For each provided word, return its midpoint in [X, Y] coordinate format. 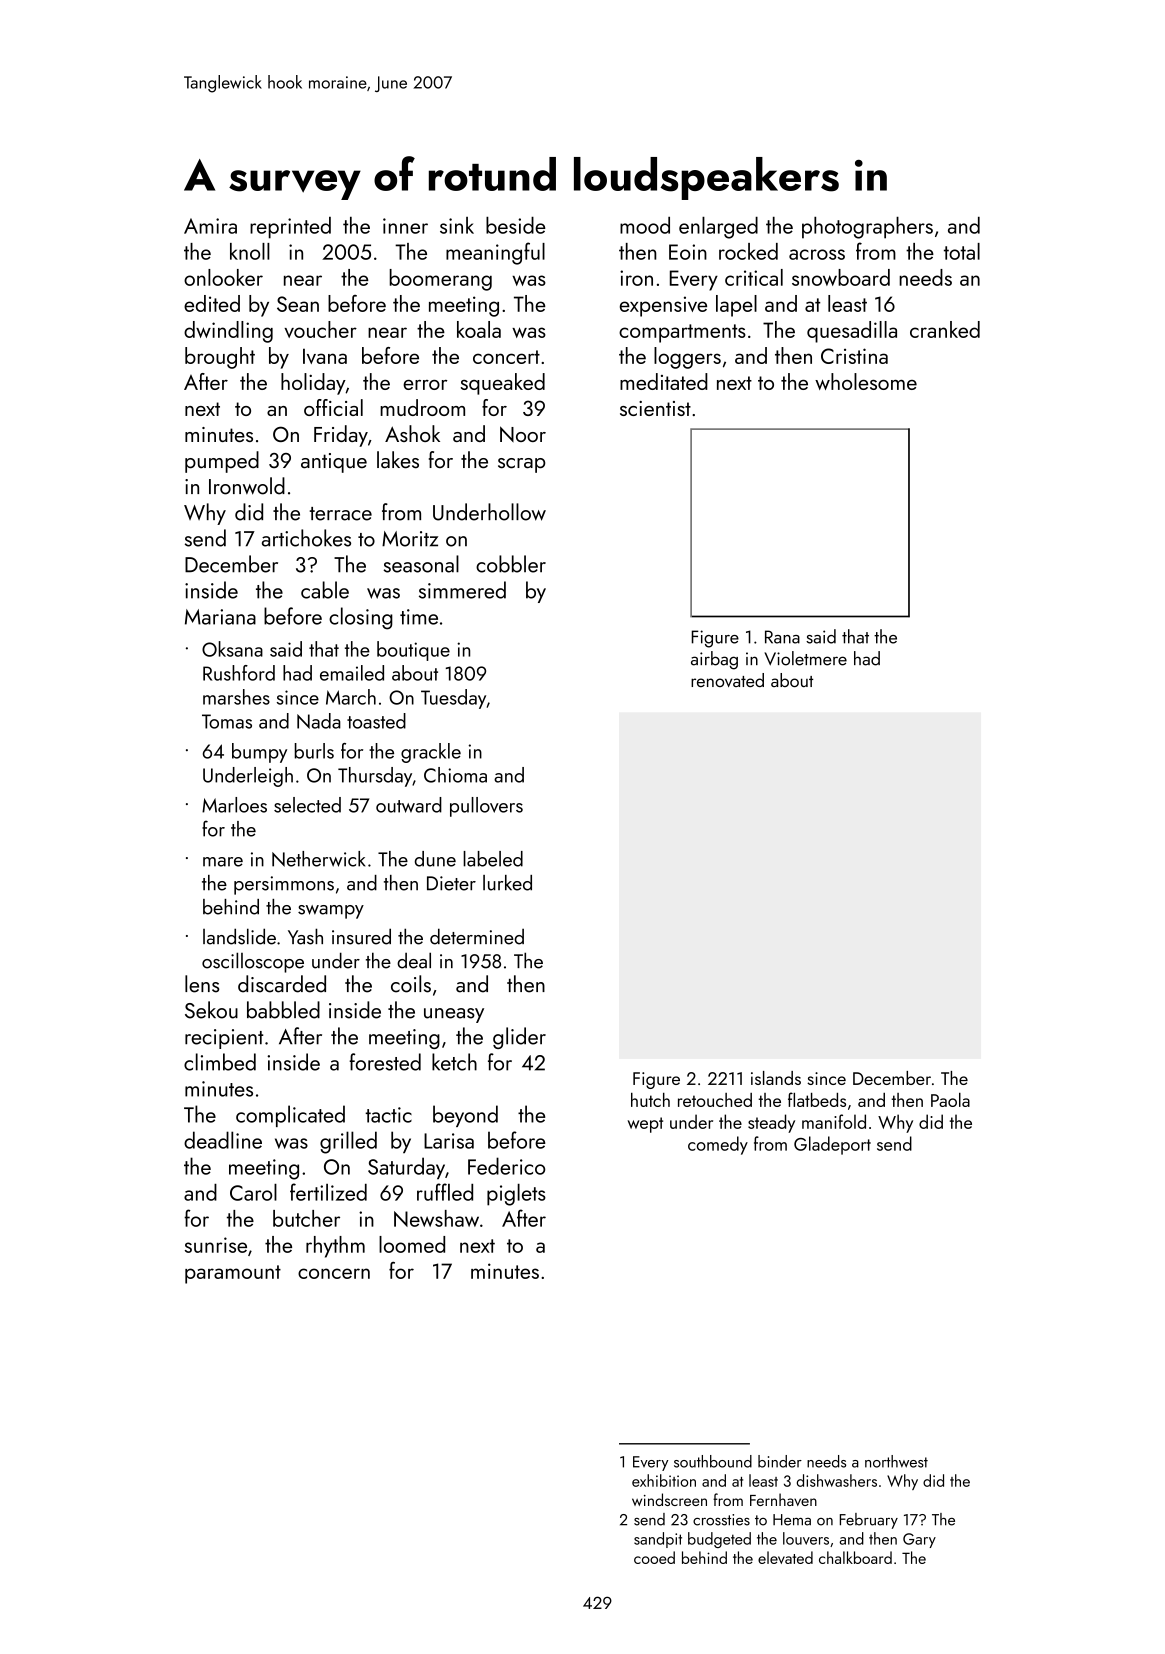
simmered [462, 590]
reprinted [290, 228]
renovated [727, 680]
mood [645, 225]
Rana [782, 637]
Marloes [234, 805]
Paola [950, 1100]
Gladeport [832, 1145]
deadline [223, 1140]
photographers [867, 228]
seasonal [421, 564]
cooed [654, 1557]
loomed [412, 1244]
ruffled [445, 1192]
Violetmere [805, 658]
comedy [718, 1145]
